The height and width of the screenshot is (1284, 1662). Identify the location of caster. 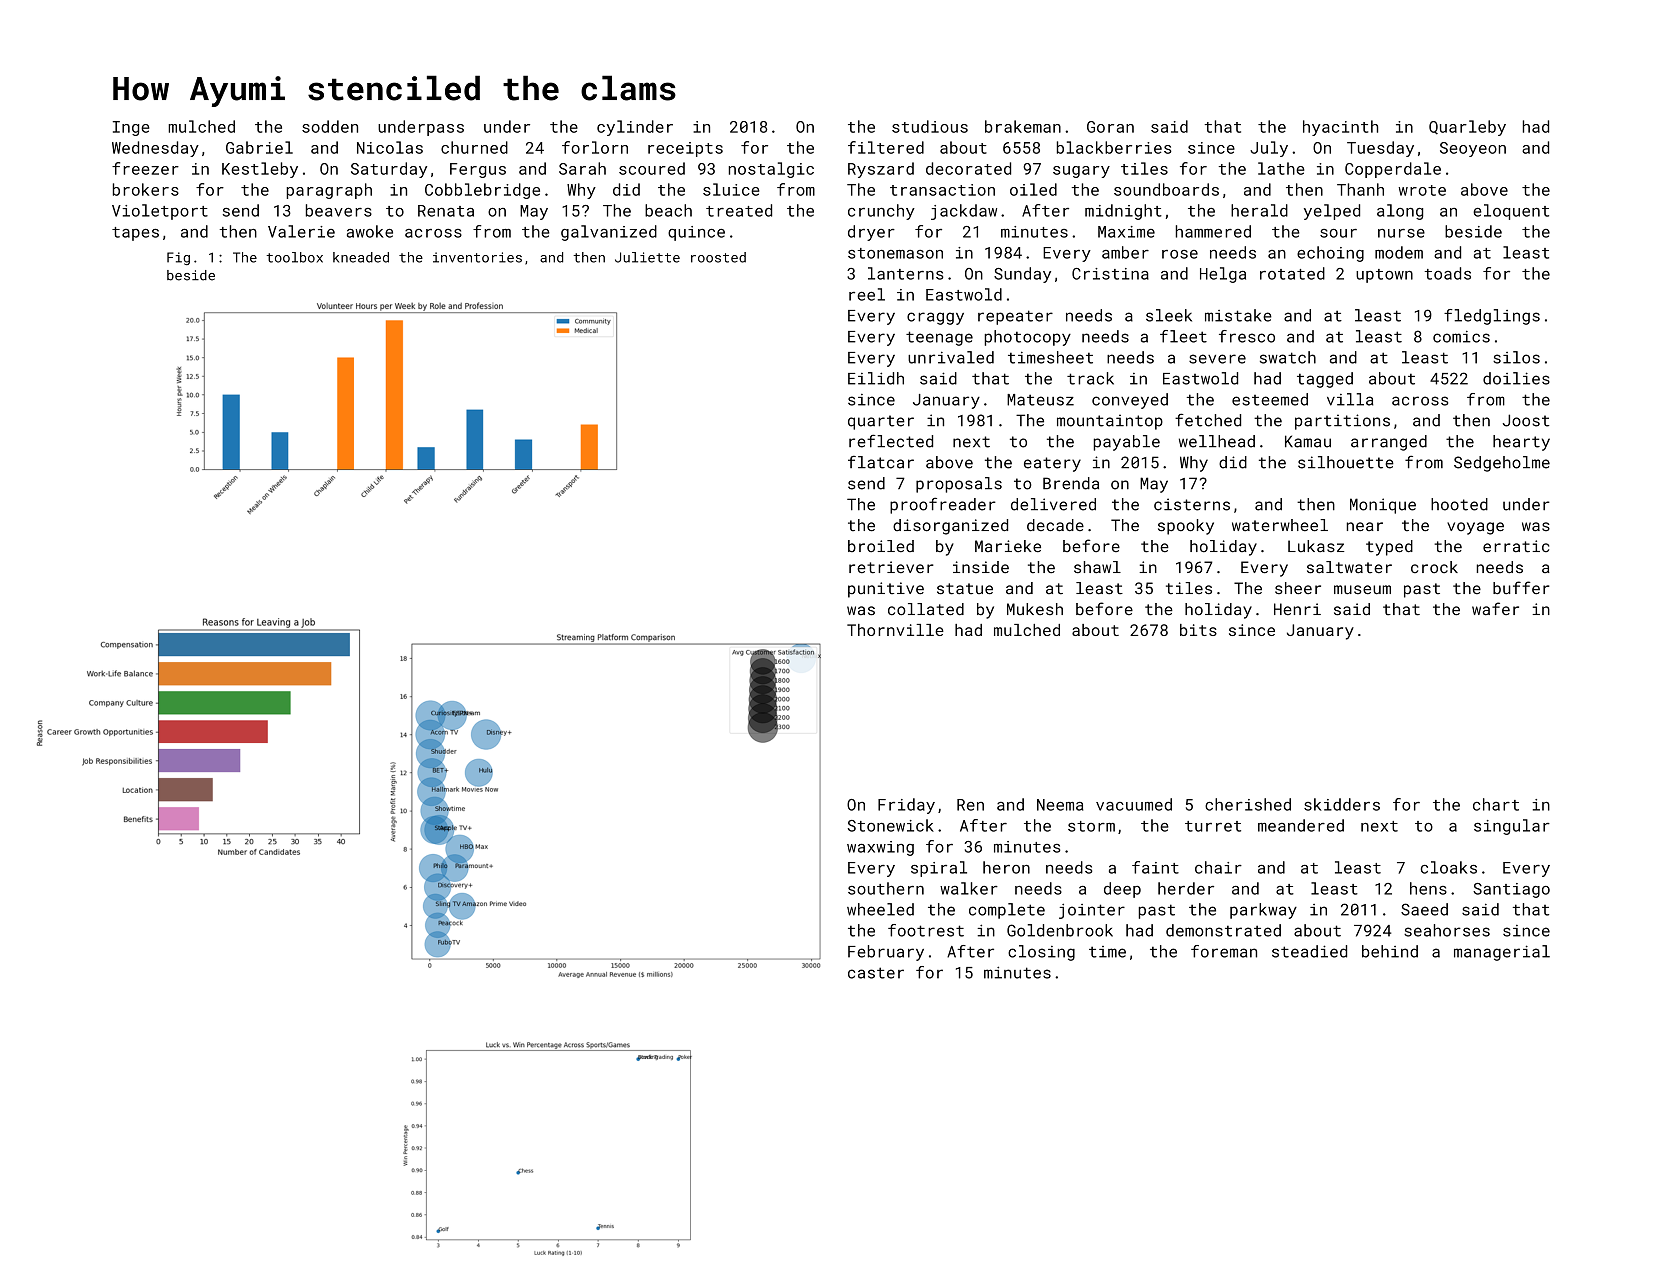
(876, 973).
